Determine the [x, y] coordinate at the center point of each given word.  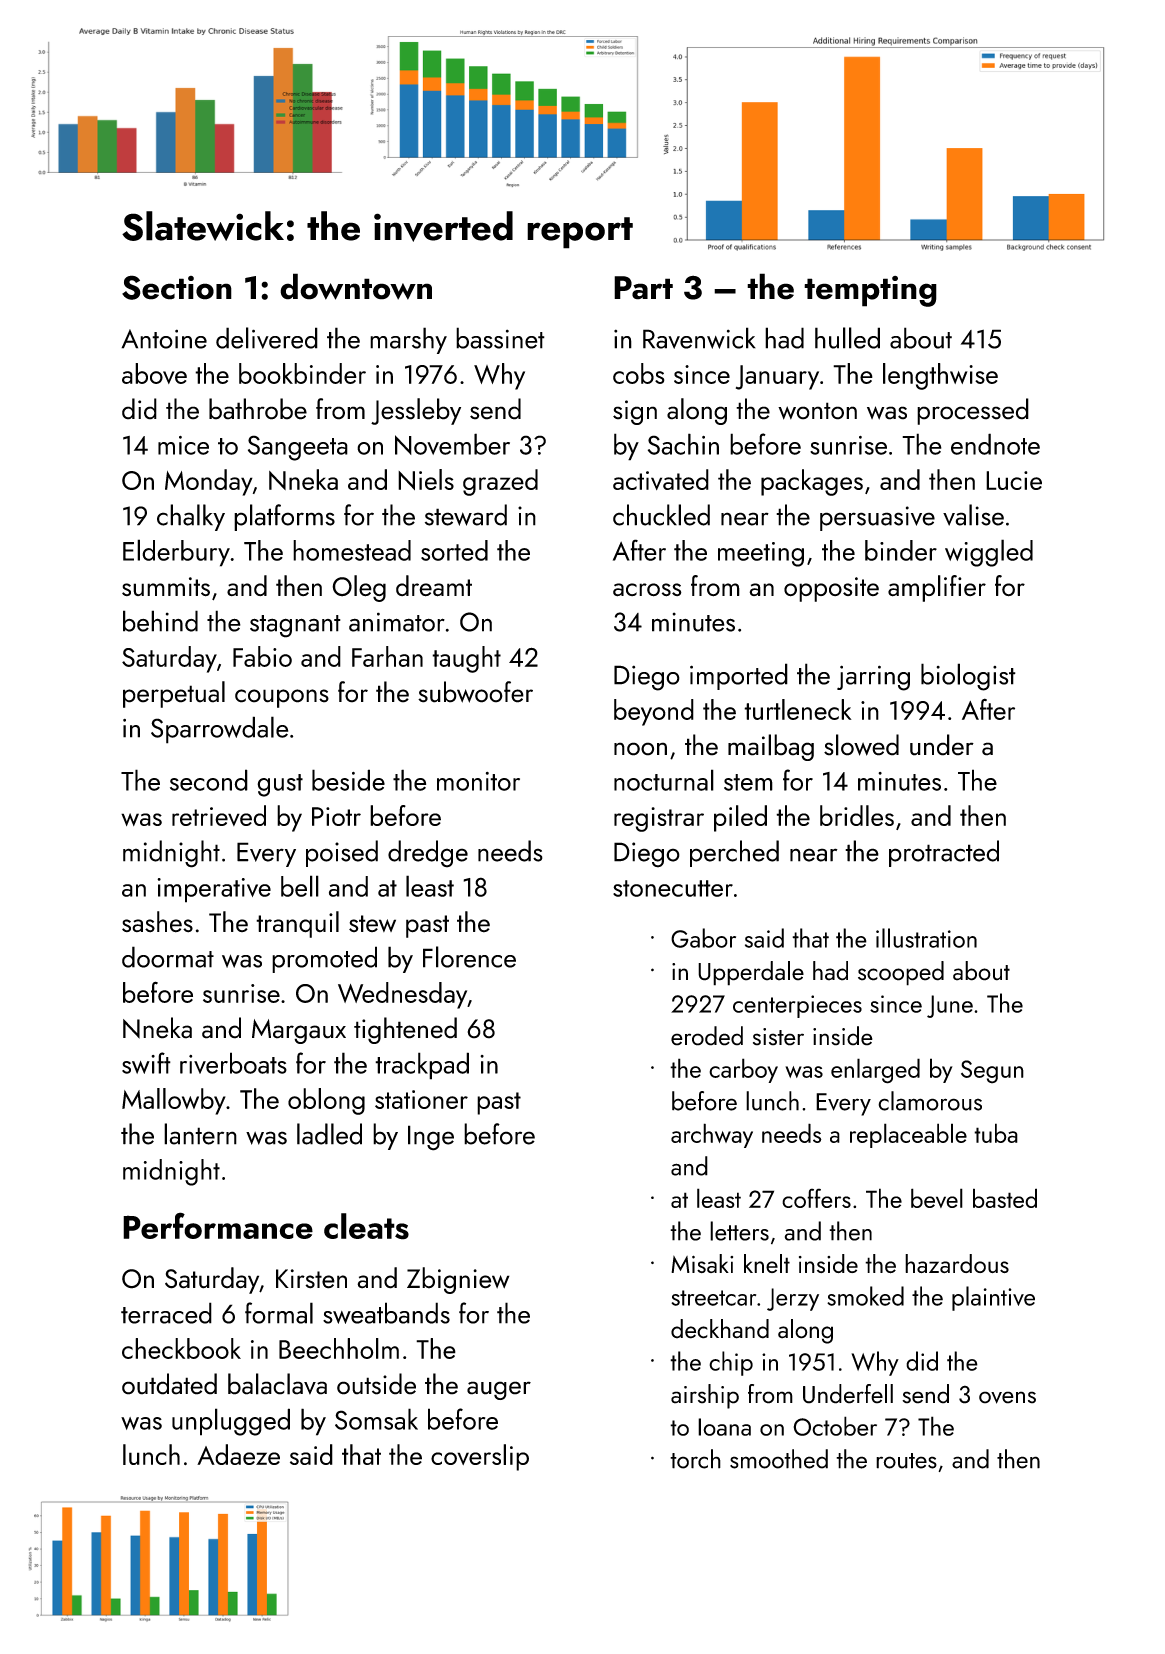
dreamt [434, 586]
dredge [428, 854]
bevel [937, 1198]
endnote [995, 444]
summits [166, 587]
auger [499, 1390]
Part [643, 288]
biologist [968, 677]
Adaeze [238, 1454]
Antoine [164, 339]
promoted [324, 959]
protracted [944, 853]
